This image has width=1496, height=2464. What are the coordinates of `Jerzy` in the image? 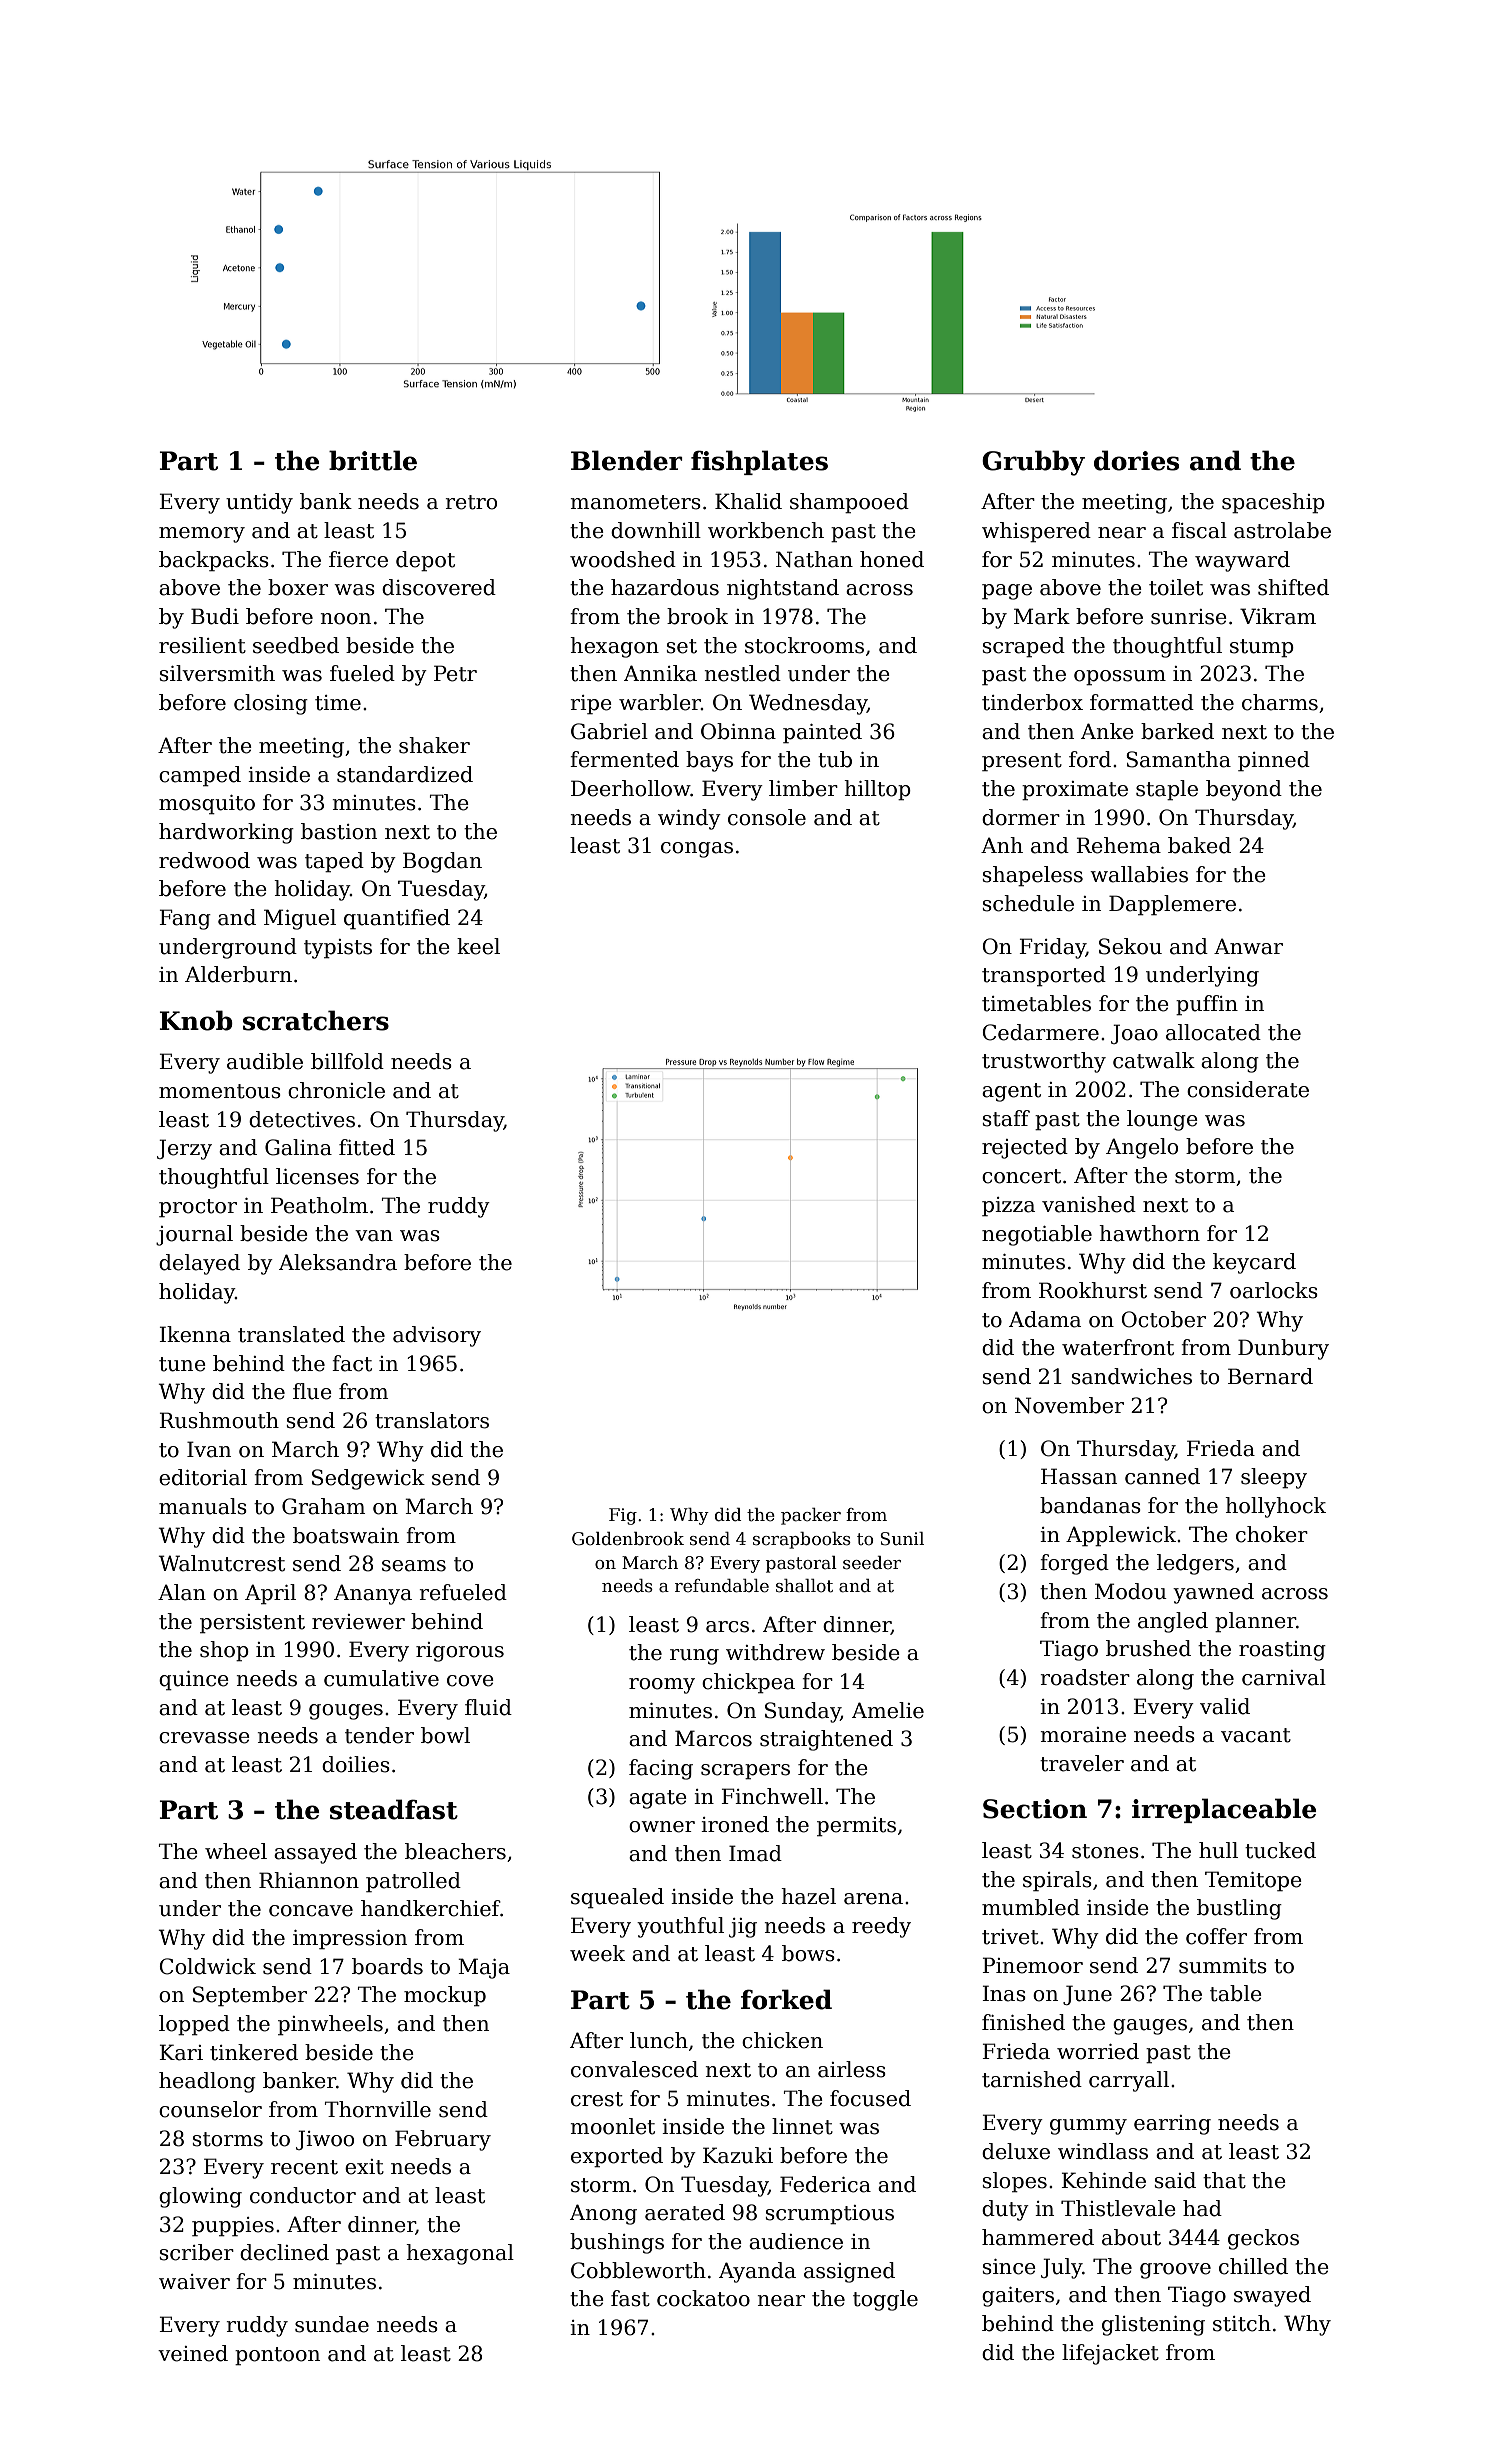 It's located at (184, 1149).
